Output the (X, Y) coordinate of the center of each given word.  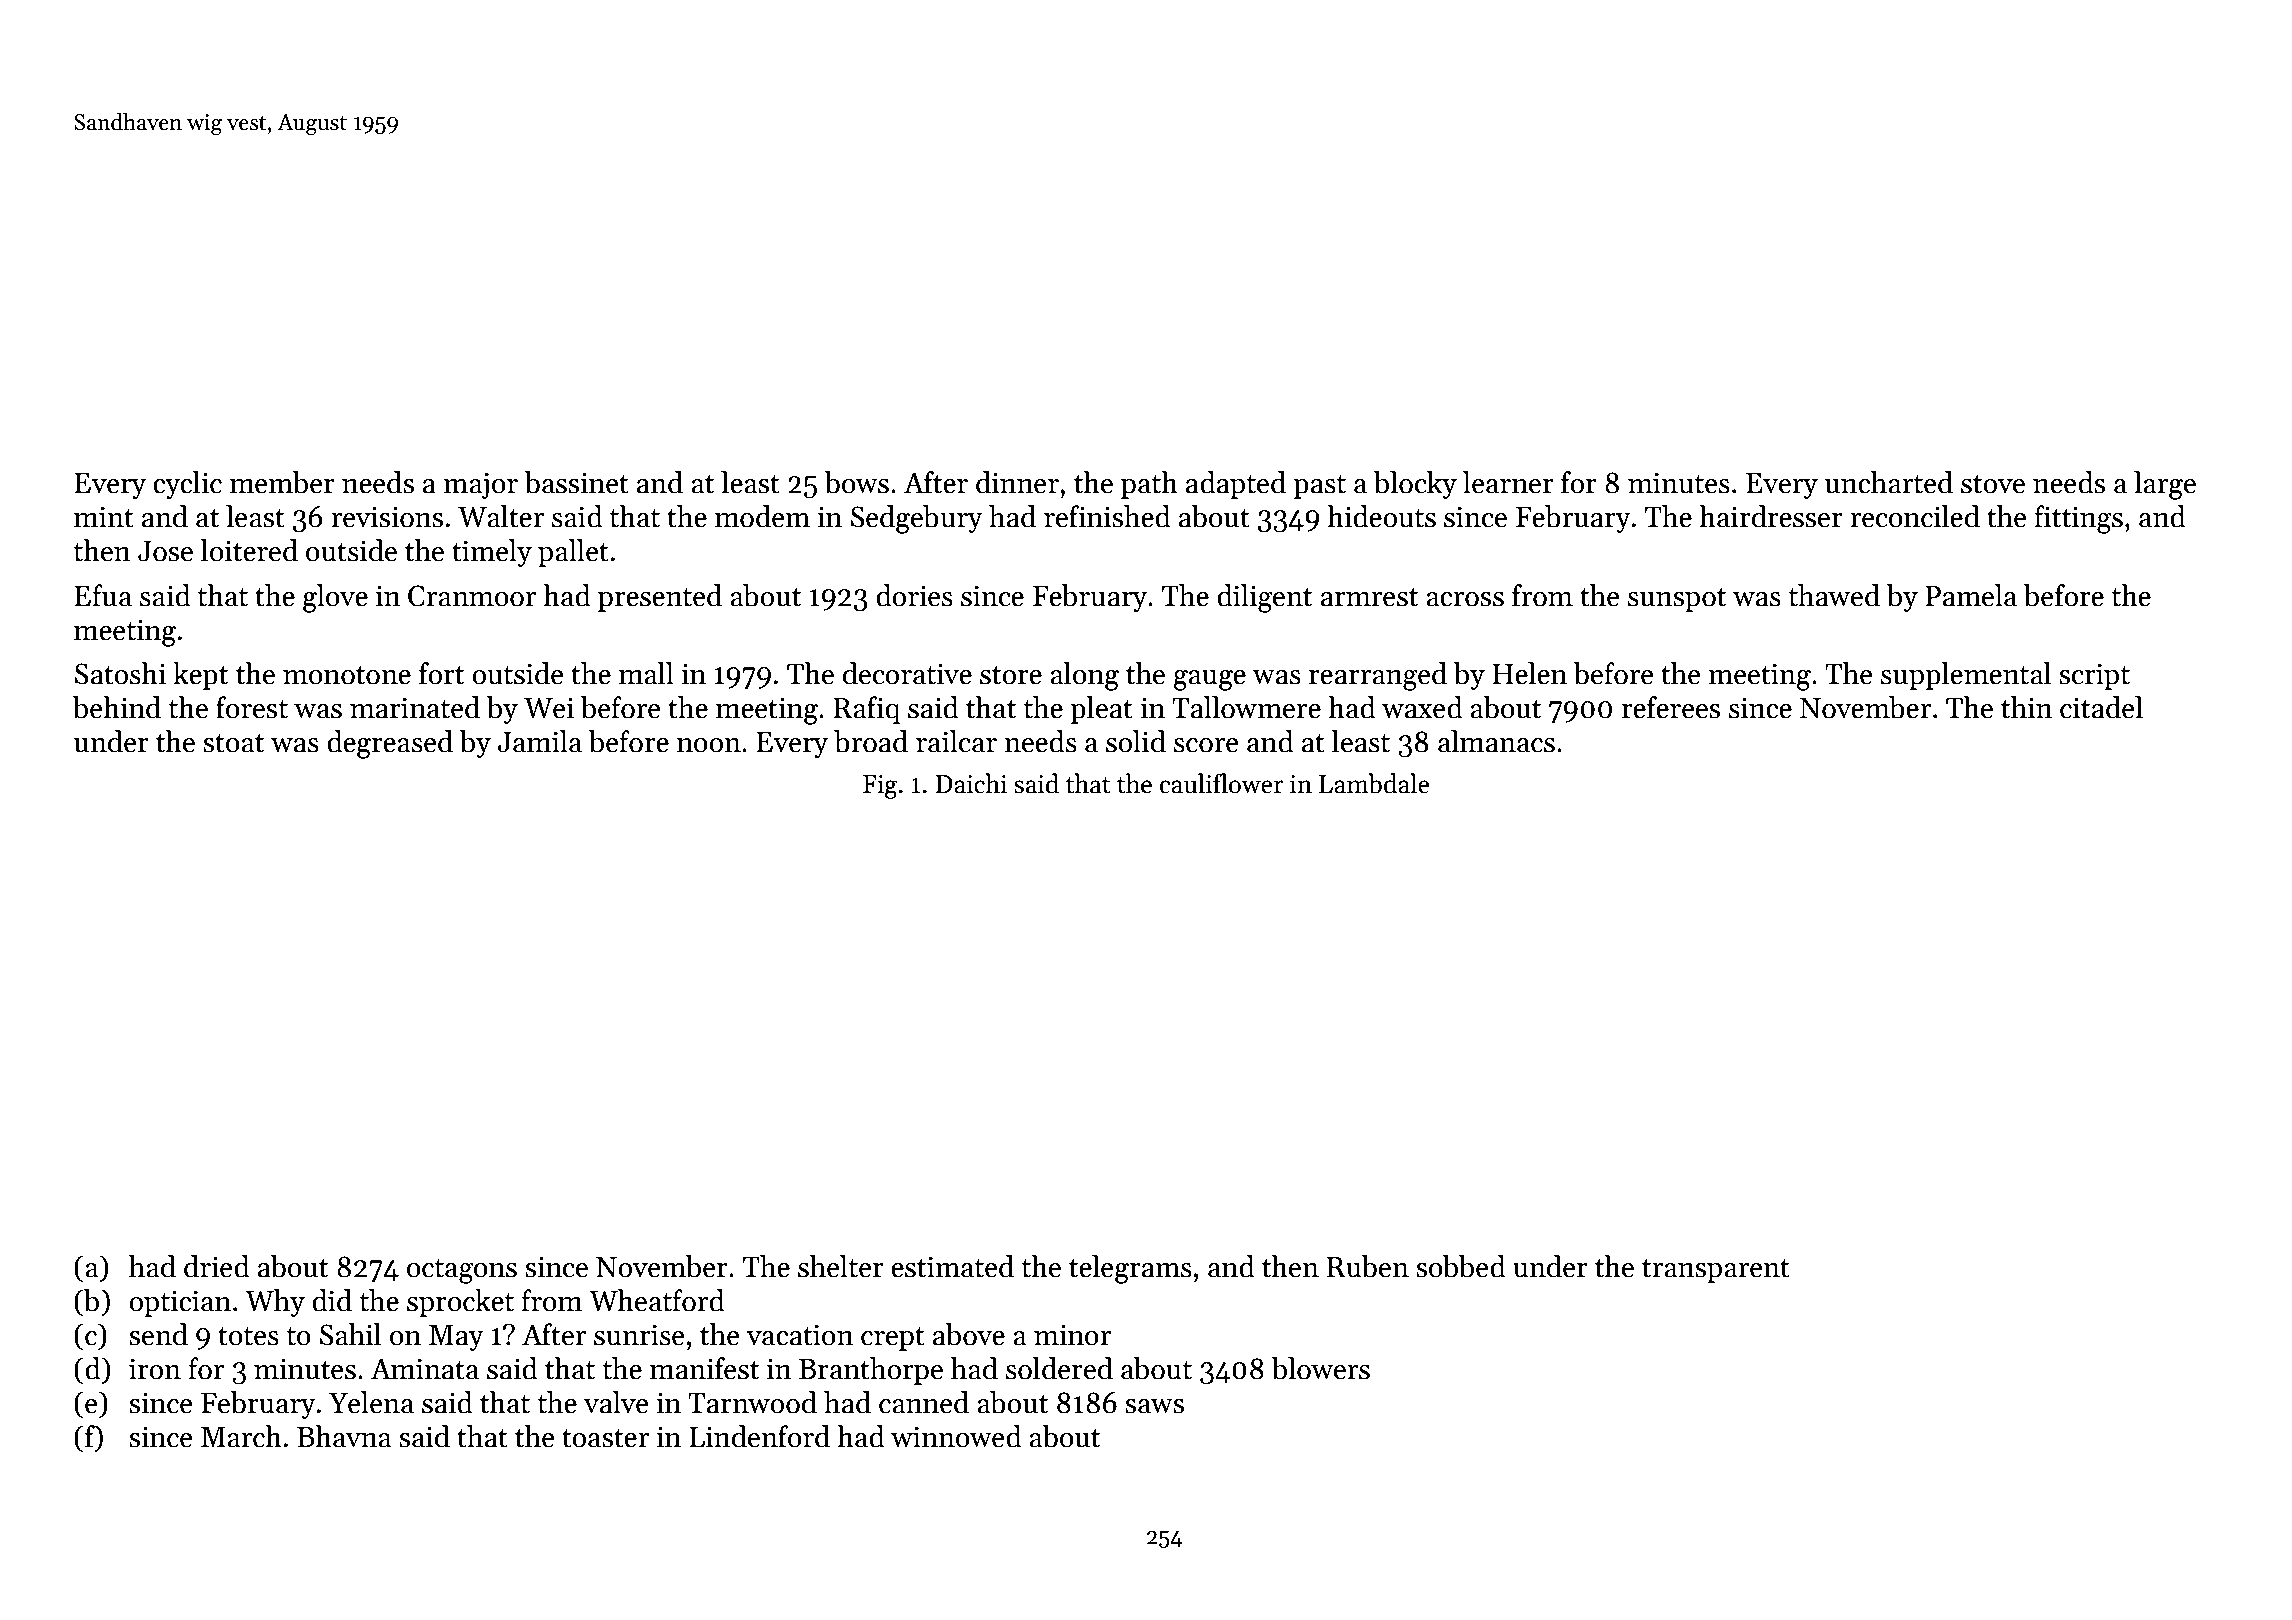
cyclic (187, 485)
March (241, 1436)
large (2165, 485)
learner (1508, 482)
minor (1072, 1335)
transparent (1716, 1271)
